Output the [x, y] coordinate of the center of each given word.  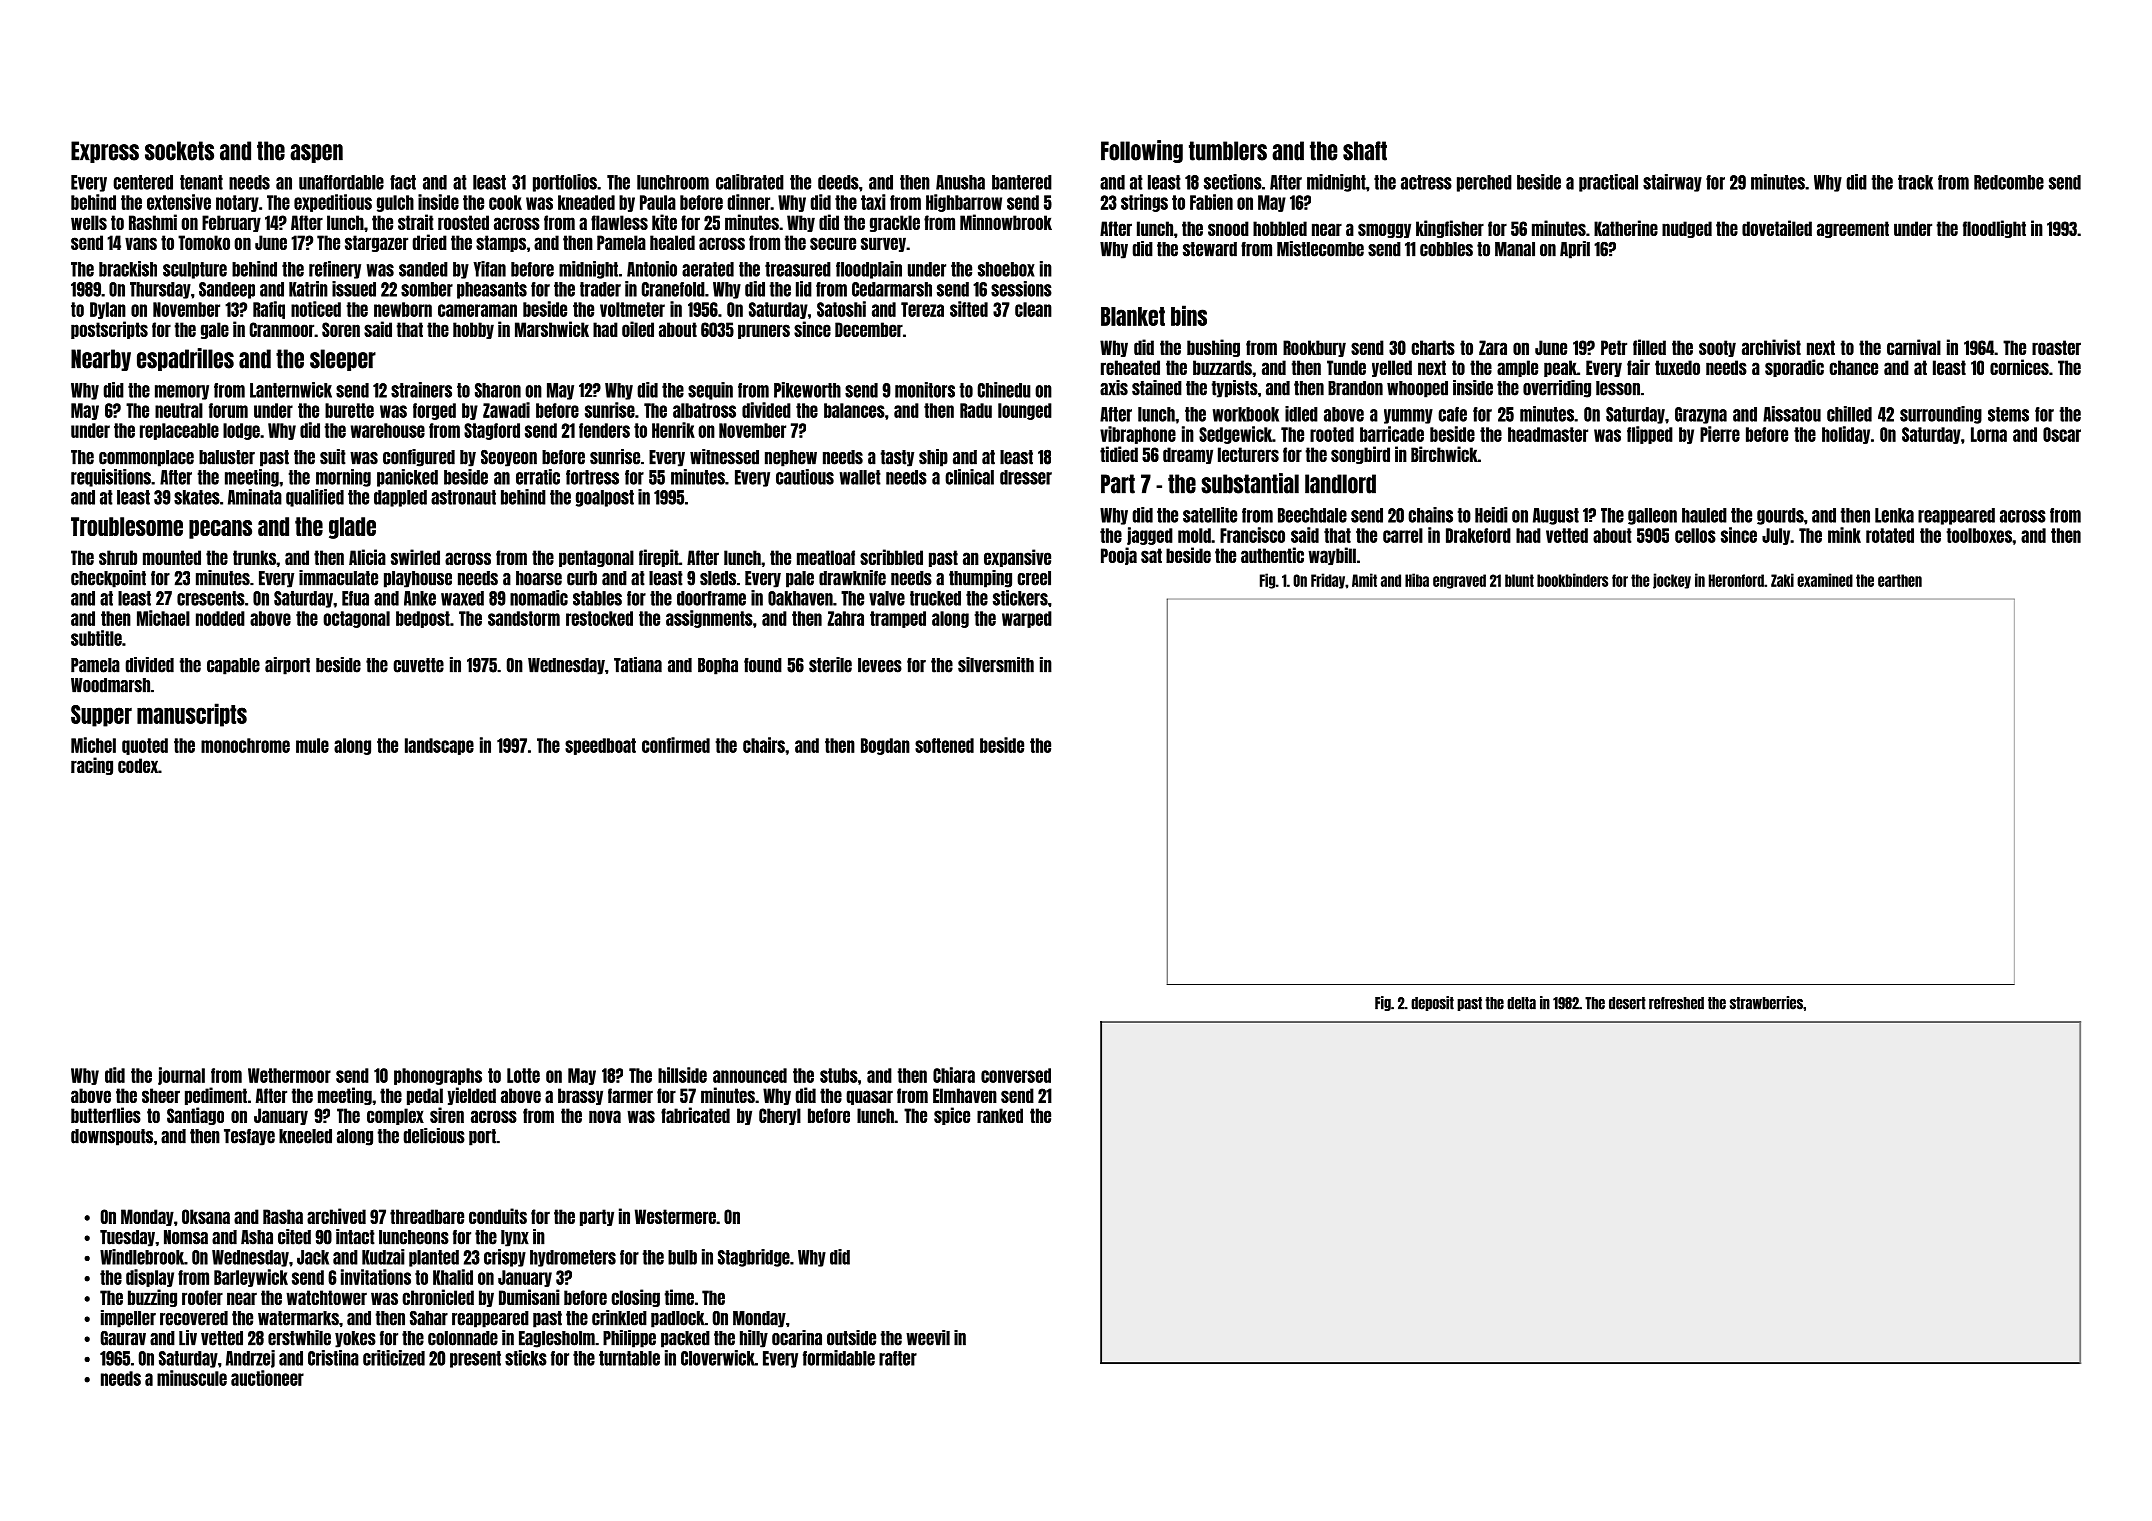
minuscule [192, 1378]
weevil [928, 1338]
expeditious [333, 203]
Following [1142, 151]
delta [1521, 1003]
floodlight [1994, 229]
